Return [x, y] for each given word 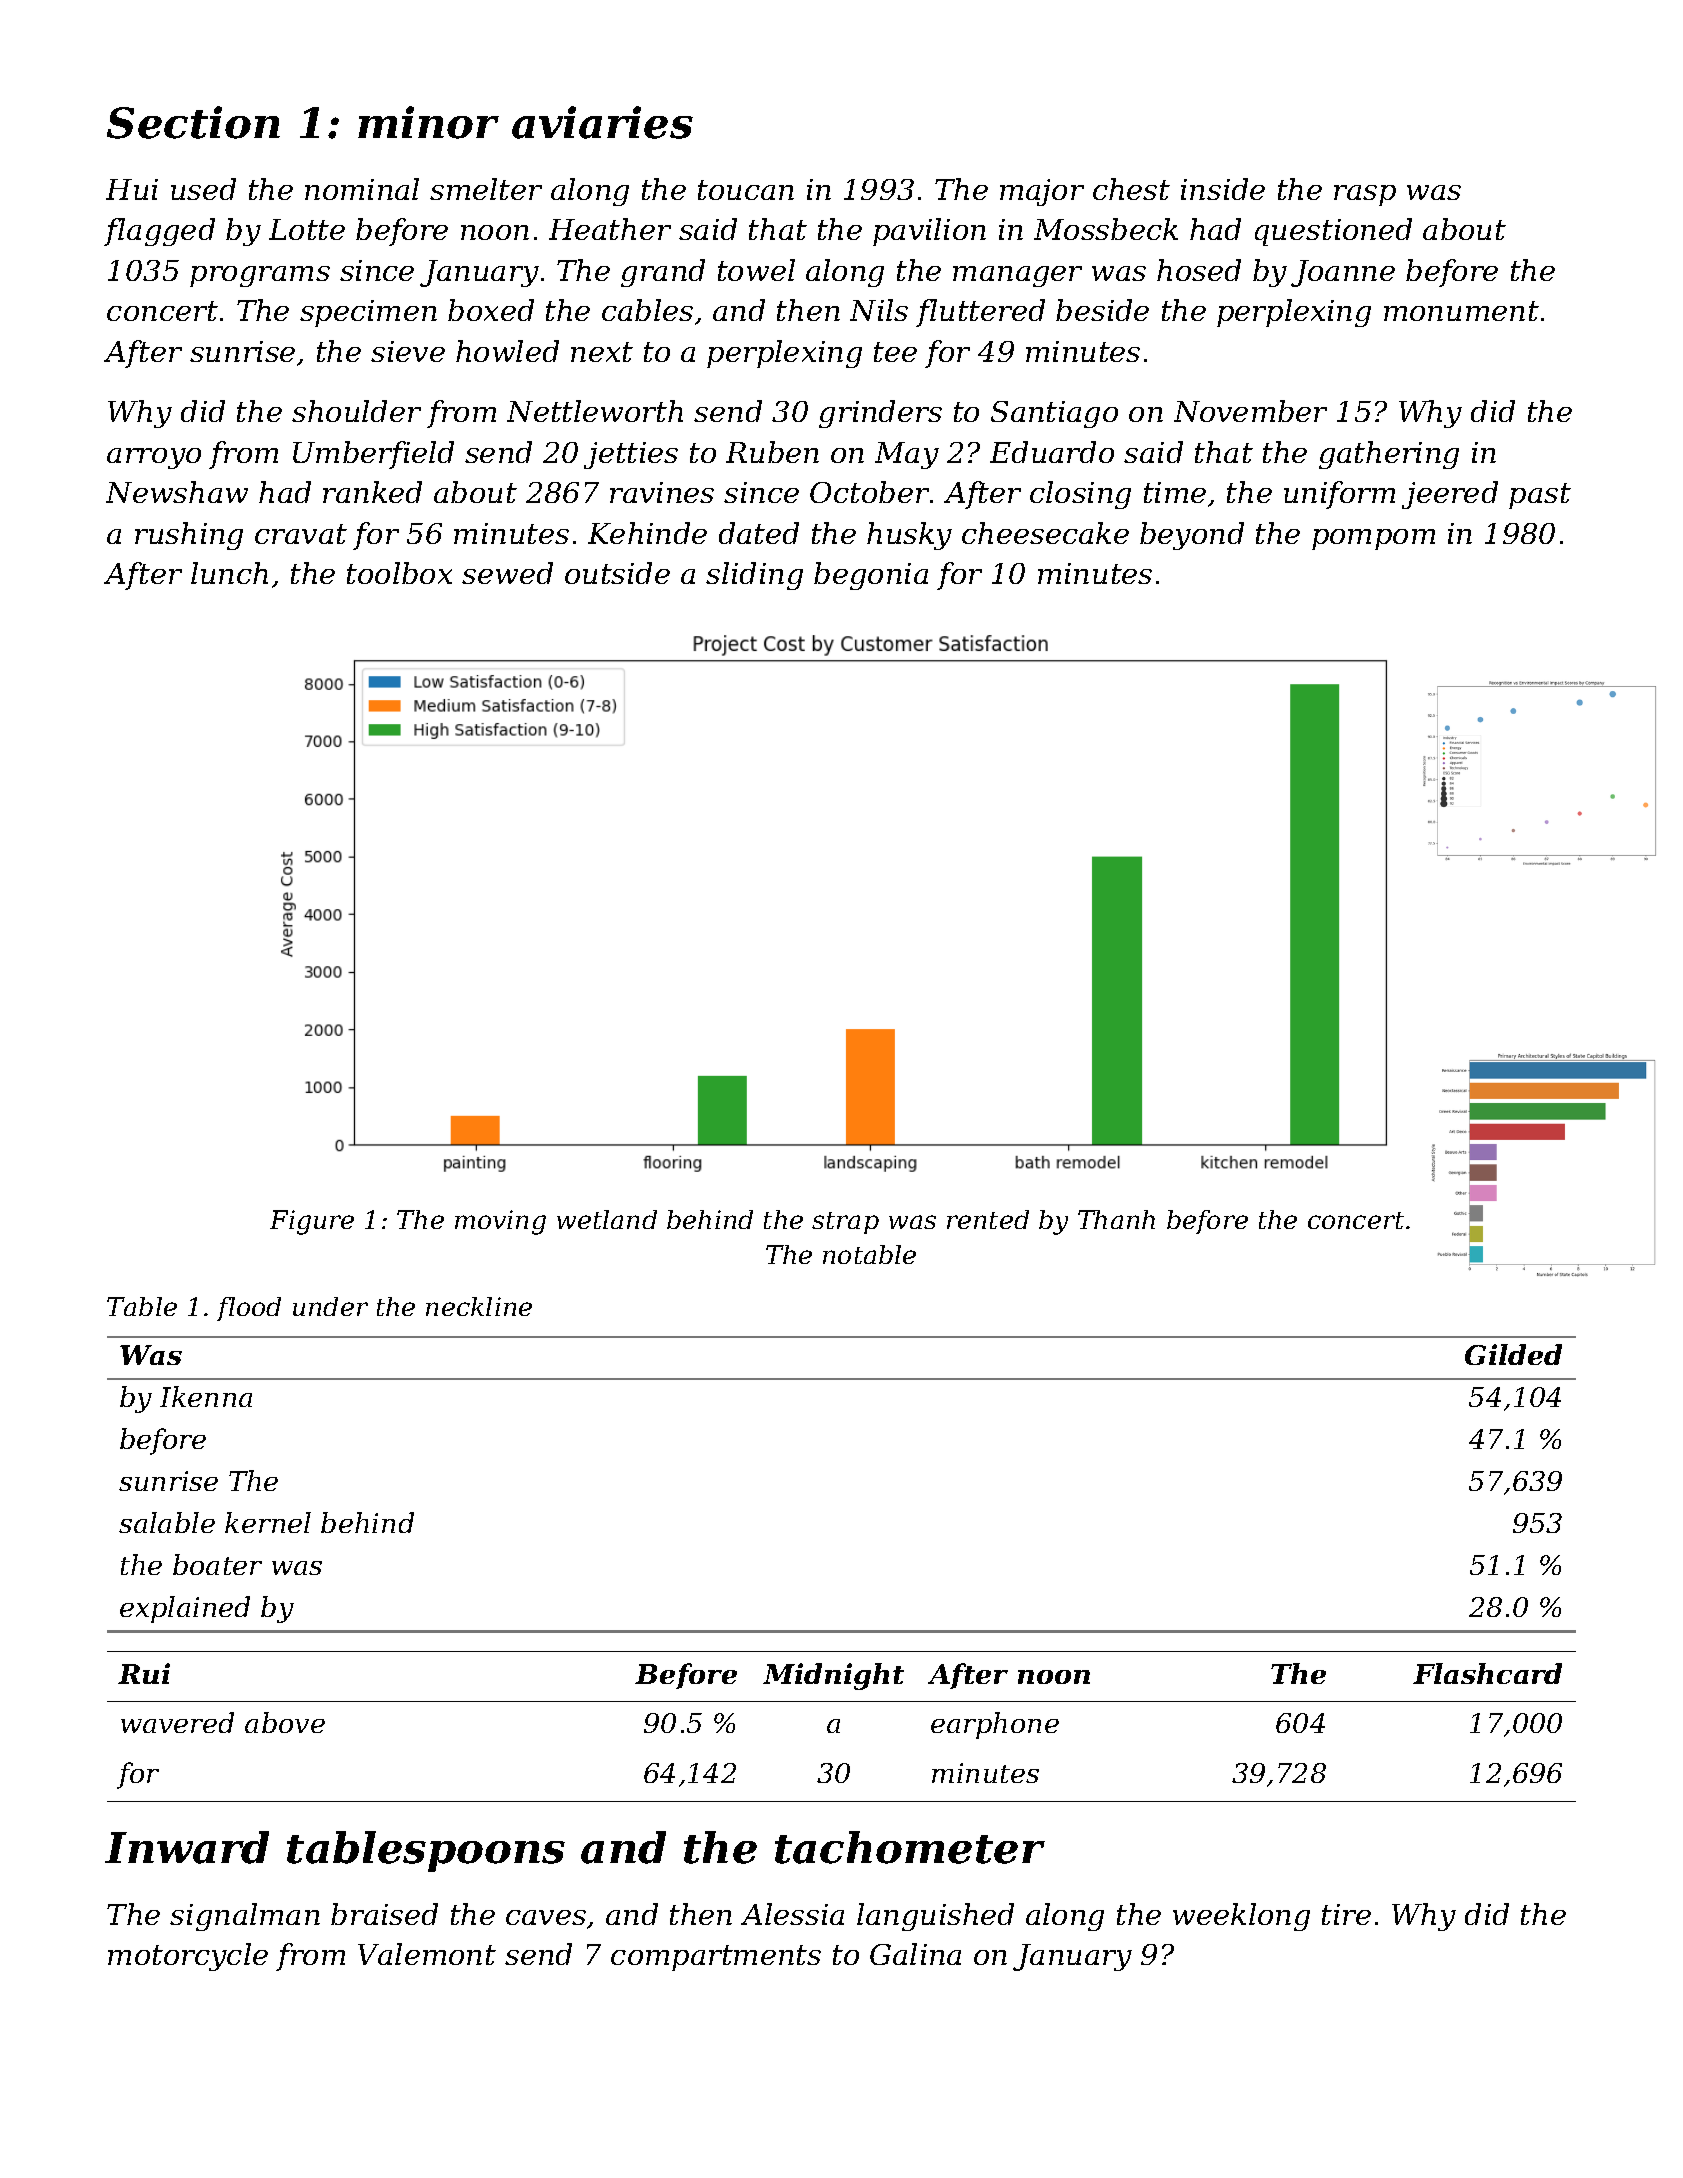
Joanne [1343, 273]
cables [647, 310]
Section [193, 122]
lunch [229, 573]
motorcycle [188, 1957]
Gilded [1513, 1354]
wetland [607, 1219]
